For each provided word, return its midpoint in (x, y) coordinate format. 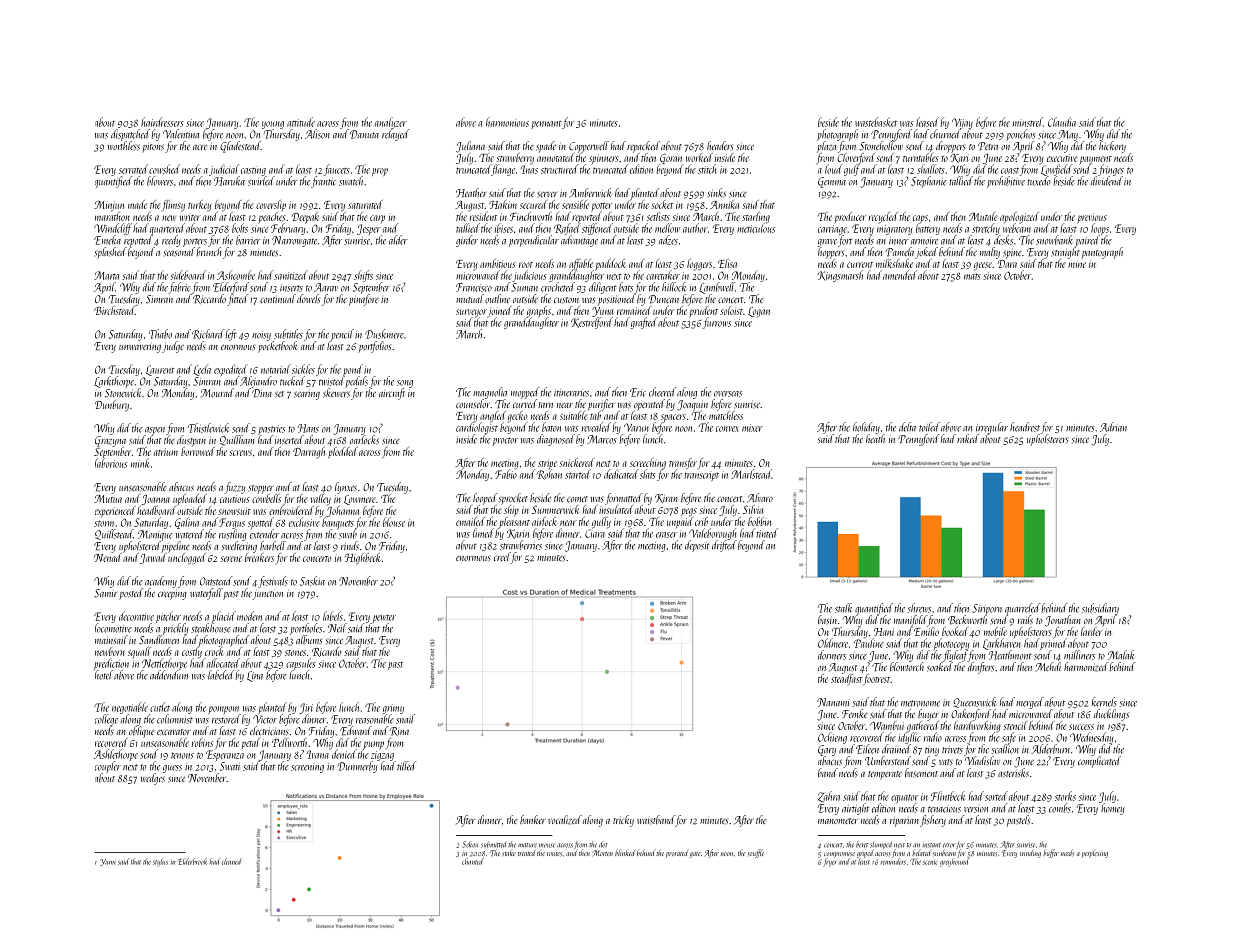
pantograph (1102, 253)
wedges (153, 779)
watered (189, 534)
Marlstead (751, 474)
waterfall (206, 594)
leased (927, 122)
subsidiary (1100, 609)
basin (827, 620)
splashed (111, 253)
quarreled (1023, 609)
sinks (717, 193)
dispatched (130, 135)
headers (720, 145)
